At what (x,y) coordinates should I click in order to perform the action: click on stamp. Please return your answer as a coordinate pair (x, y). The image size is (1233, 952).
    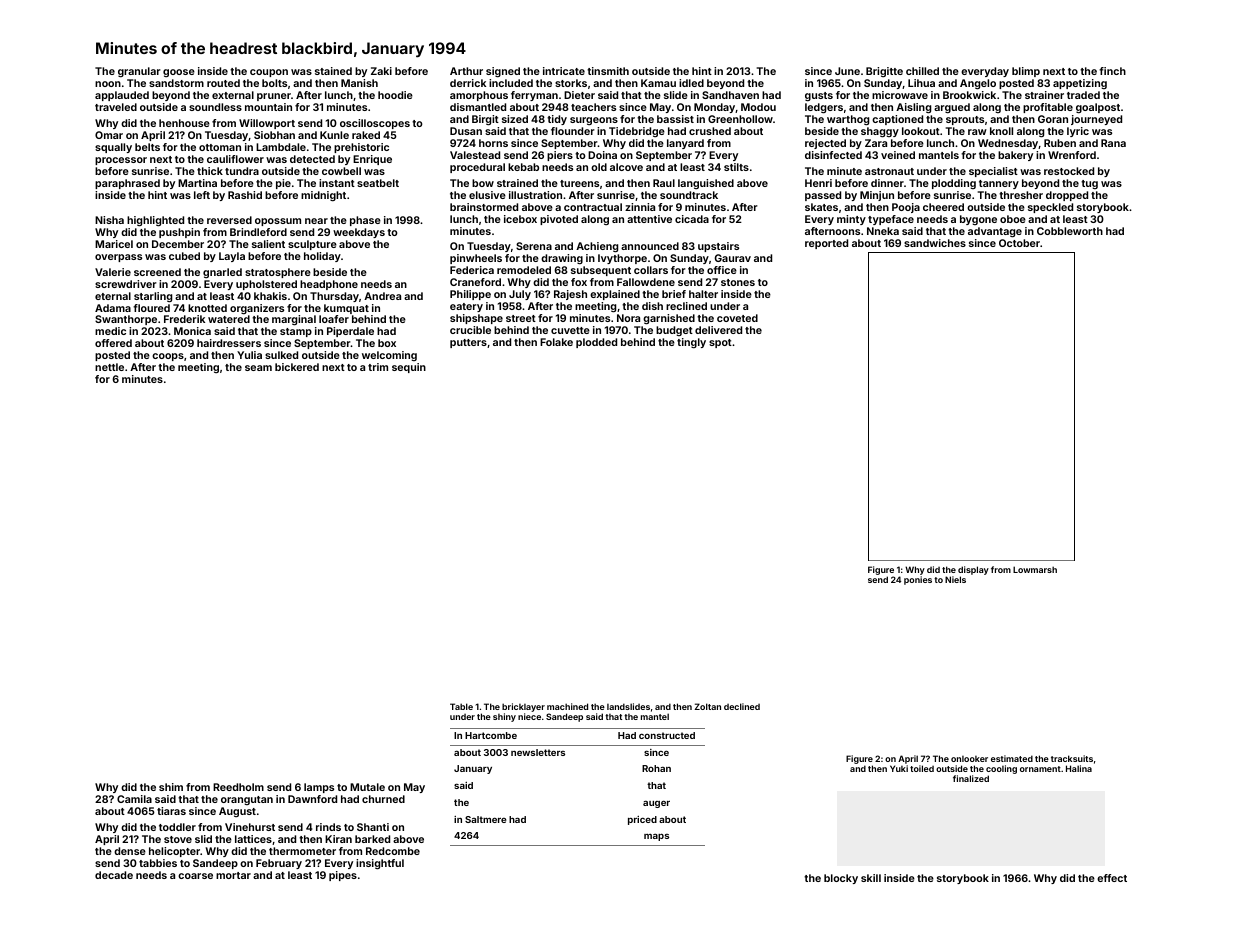
    Looking at the image, I should click on (296, 332).
